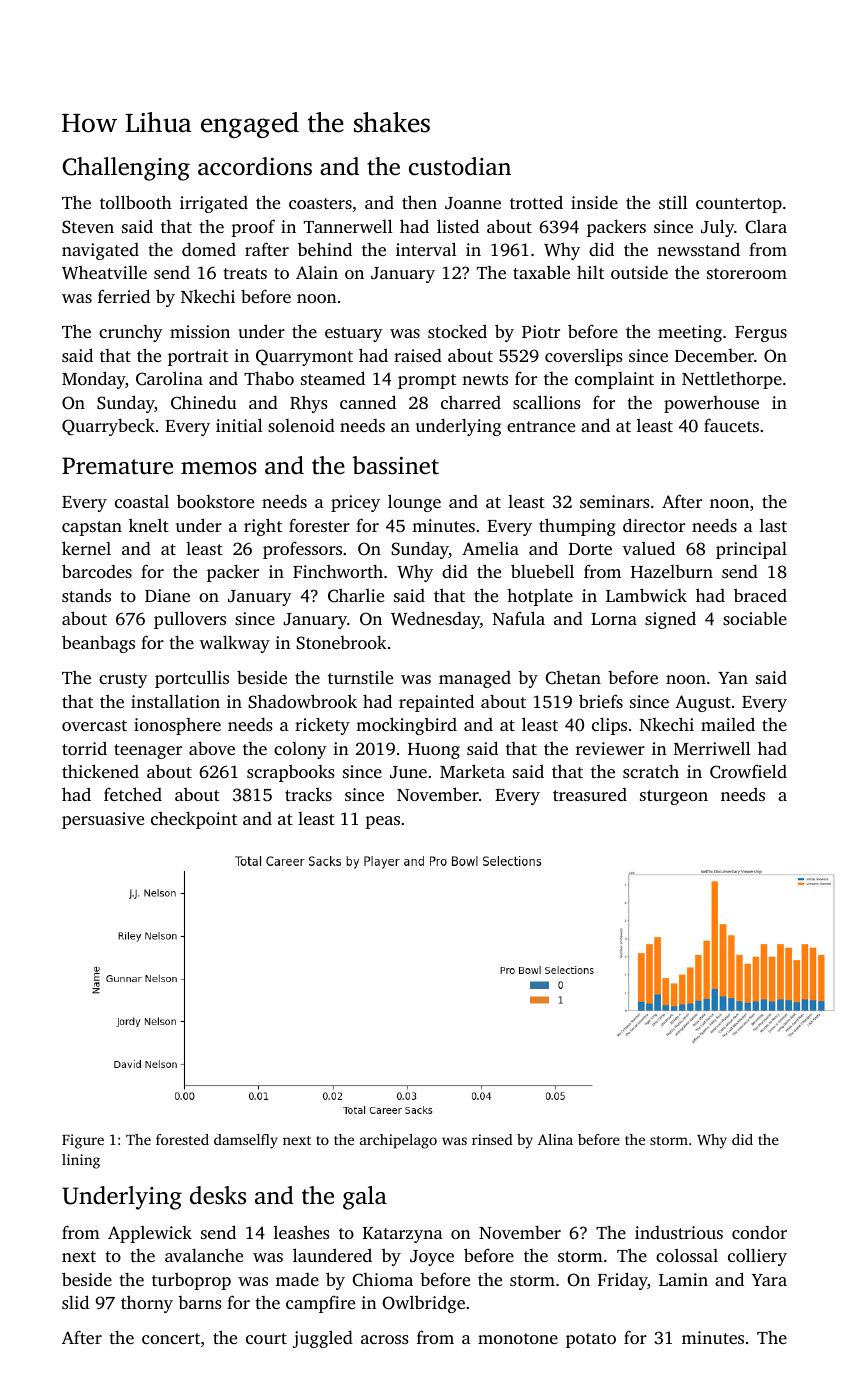 This screenshot has height=1400, width=849. I want to click on Quarrybeck, so click(108, 427).
